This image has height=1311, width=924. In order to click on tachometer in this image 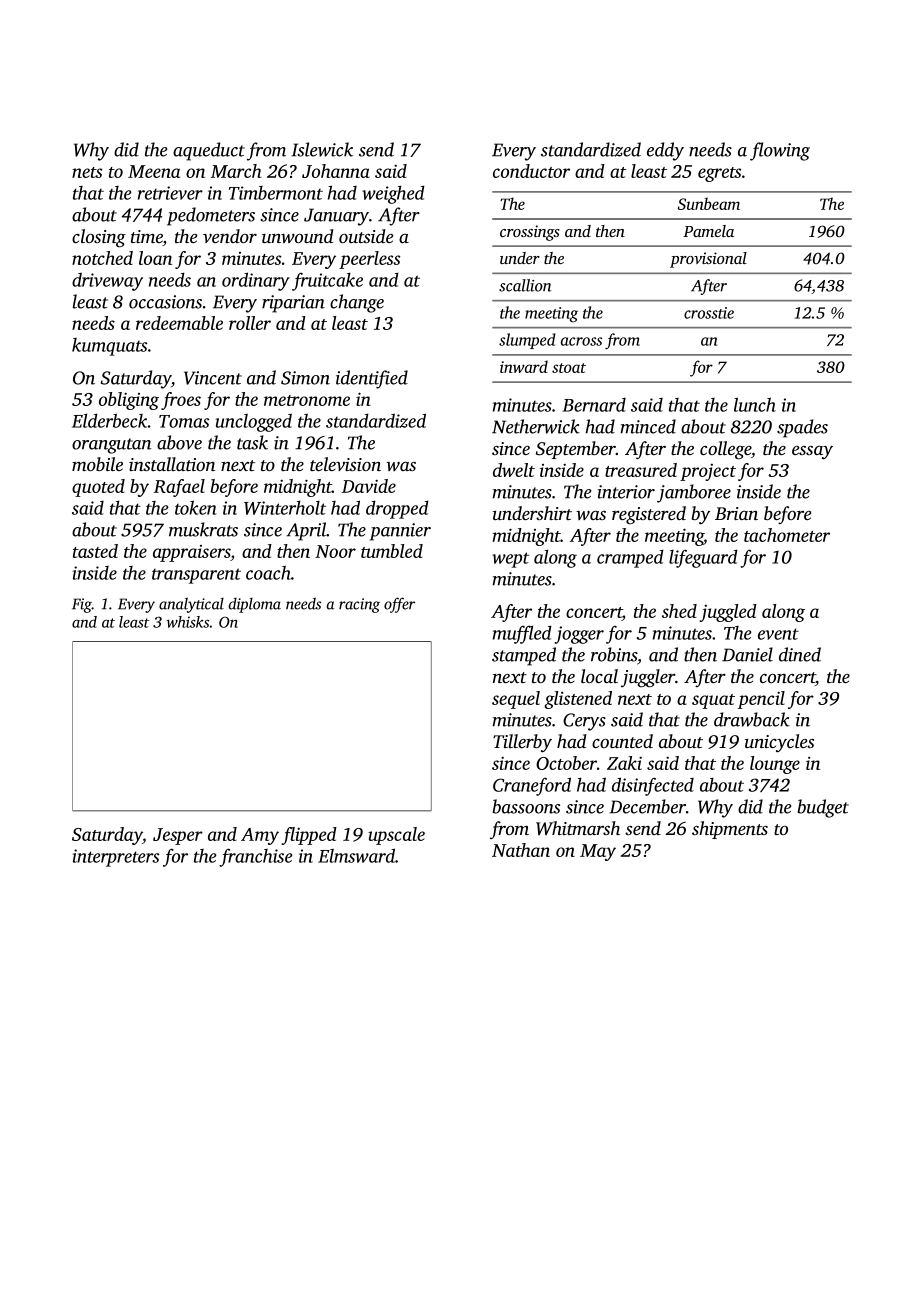, I will do `click(787, 535)`.
